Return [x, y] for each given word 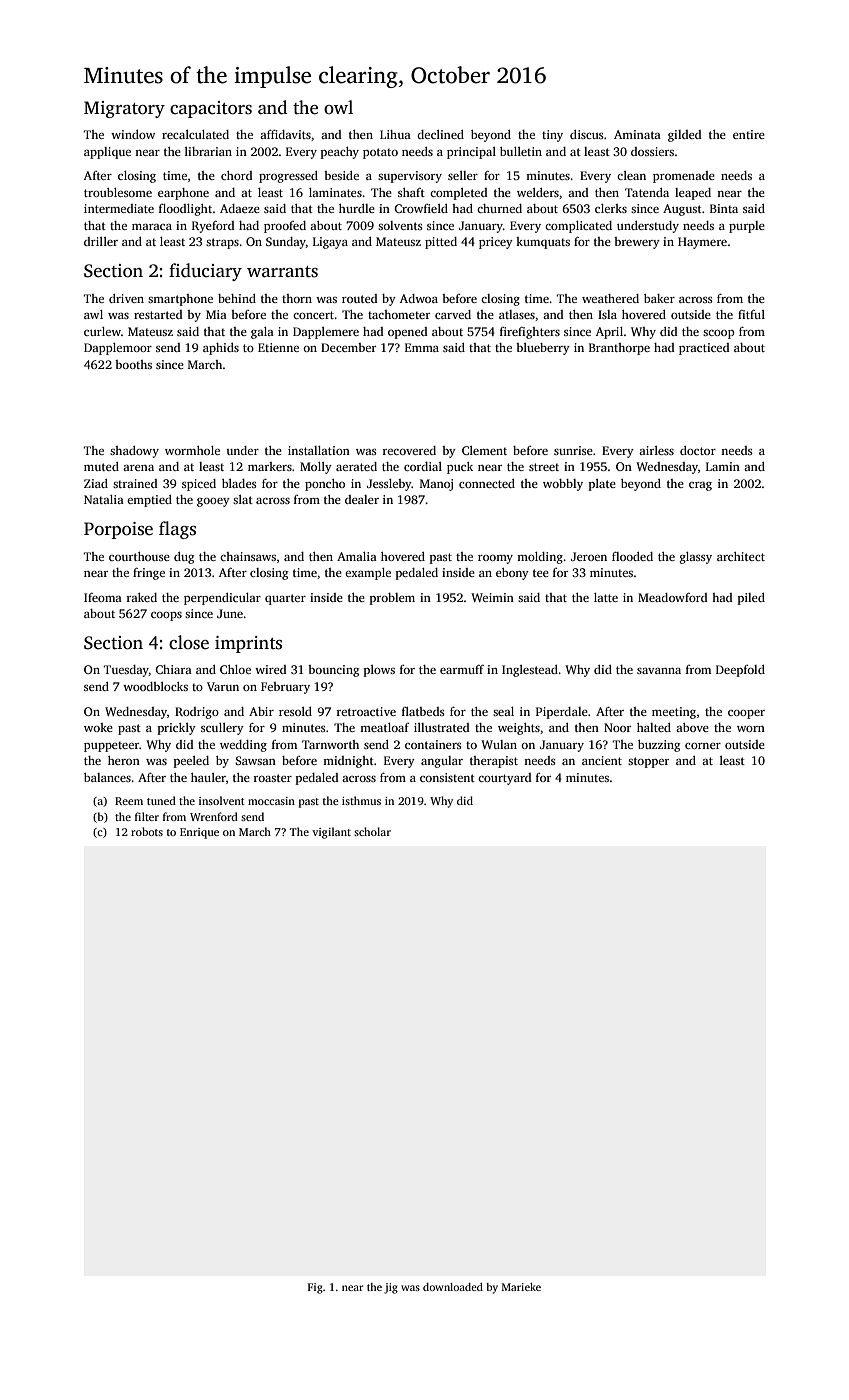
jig [391, 1288]
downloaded [453, 1287]
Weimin [492, 597]
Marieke [521, 1287]
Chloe [235, 669]
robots [147, 831]
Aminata [637, 134]
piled [751, 599]
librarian [208, 151]
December [348, 347]
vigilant [331, 833]
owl [338, 107]
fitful [751, 314]
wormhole [192, 450]
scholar [372, 831]
